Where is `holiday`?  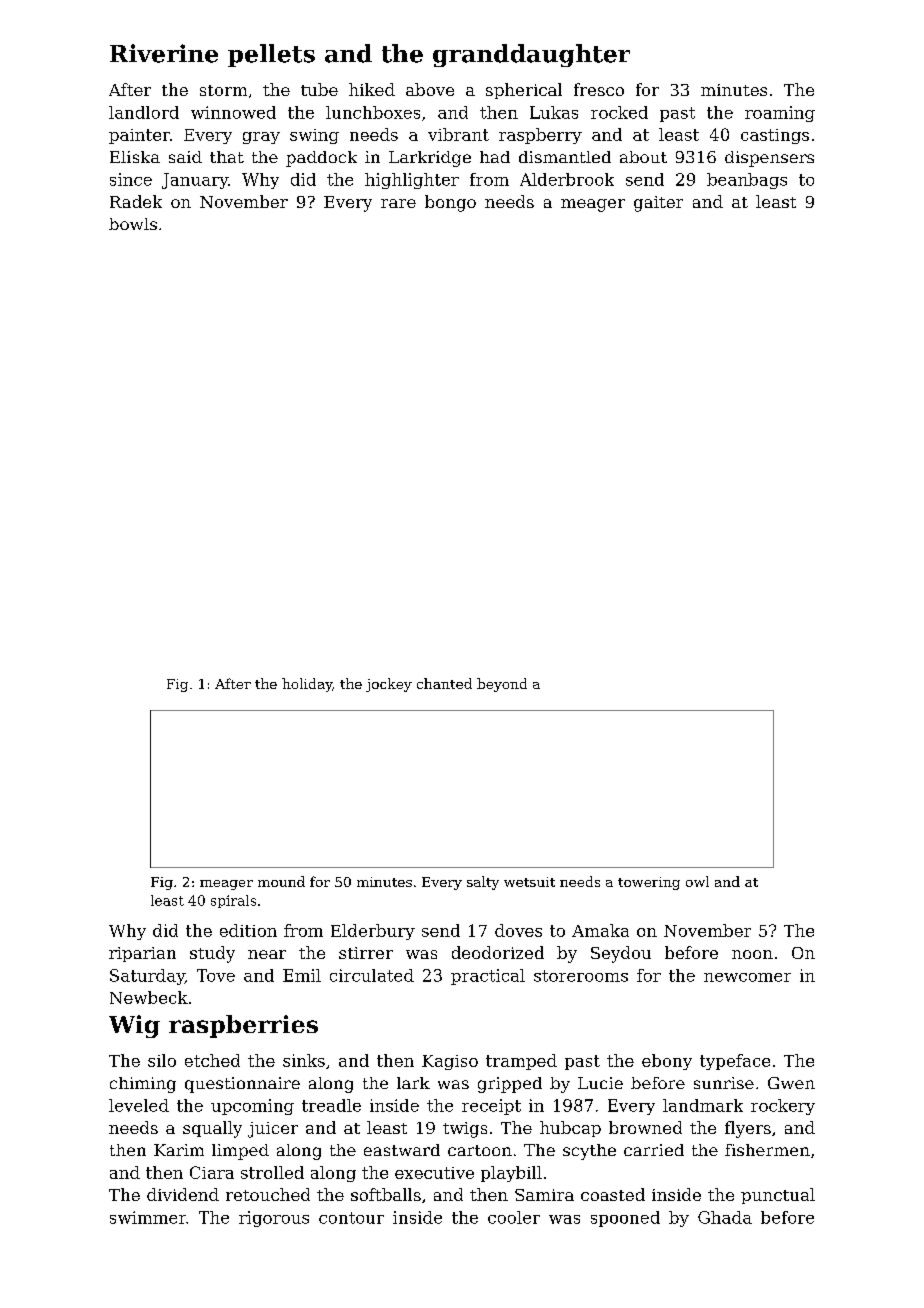 holiday is located at coordinates (307, 685).
